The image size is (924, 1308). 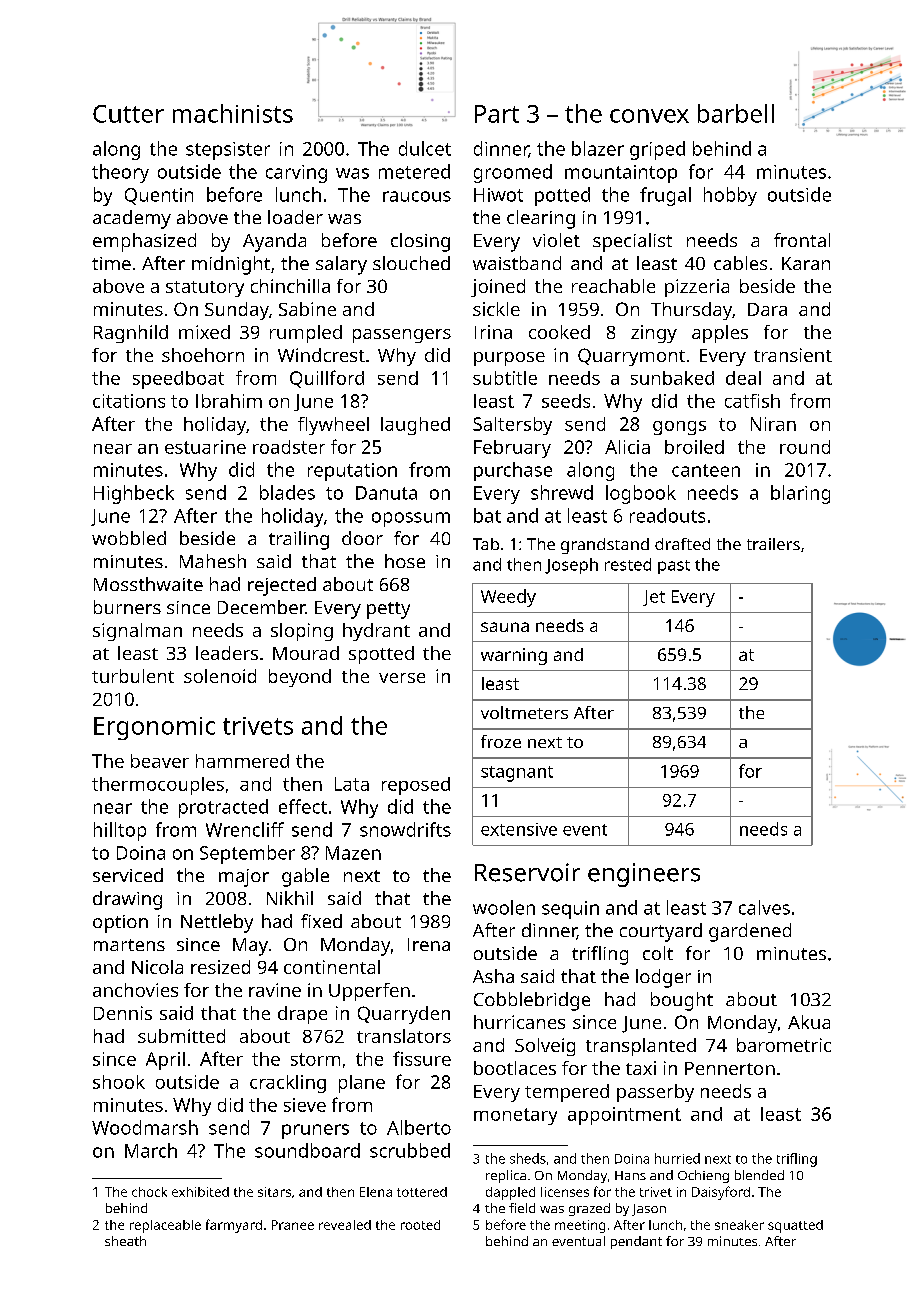 What do you see at coordinates (682, 1001) in the page?
I see `bought` at bounding box center [682, 1001].
